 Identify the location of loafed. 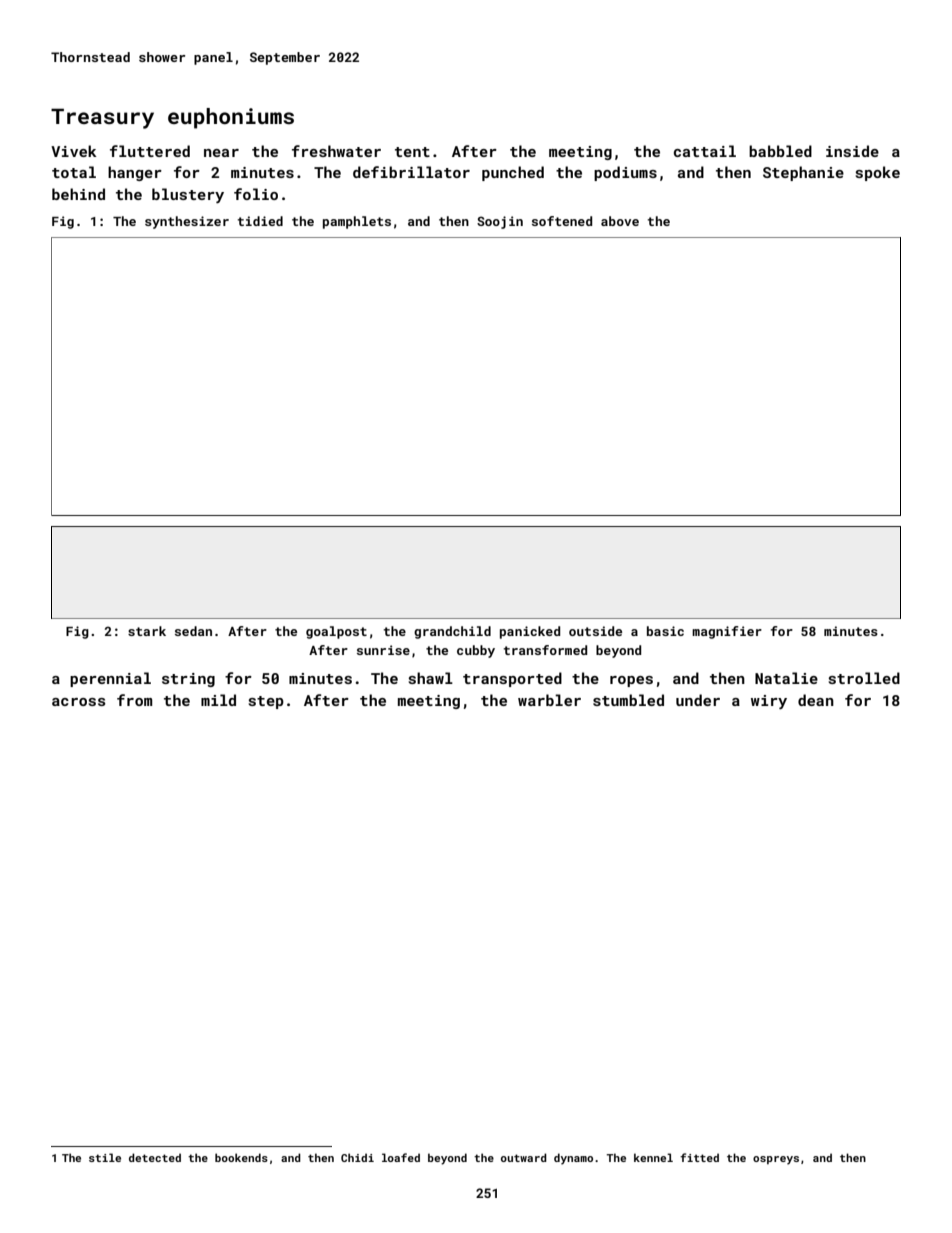
(401, 1157).
